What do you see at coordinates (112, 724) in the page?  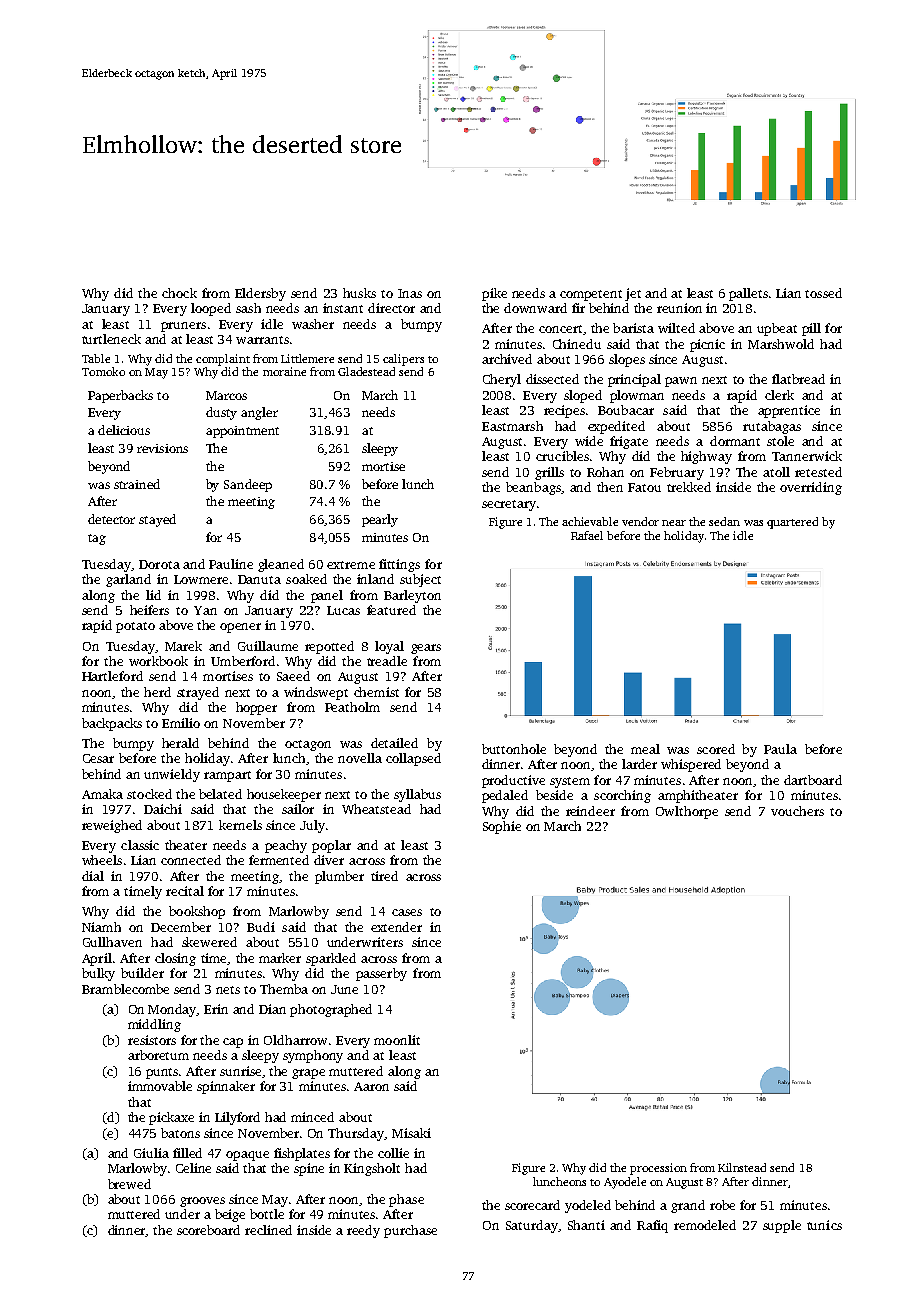 I see `backpacks` at bounding box center [112, 724].
